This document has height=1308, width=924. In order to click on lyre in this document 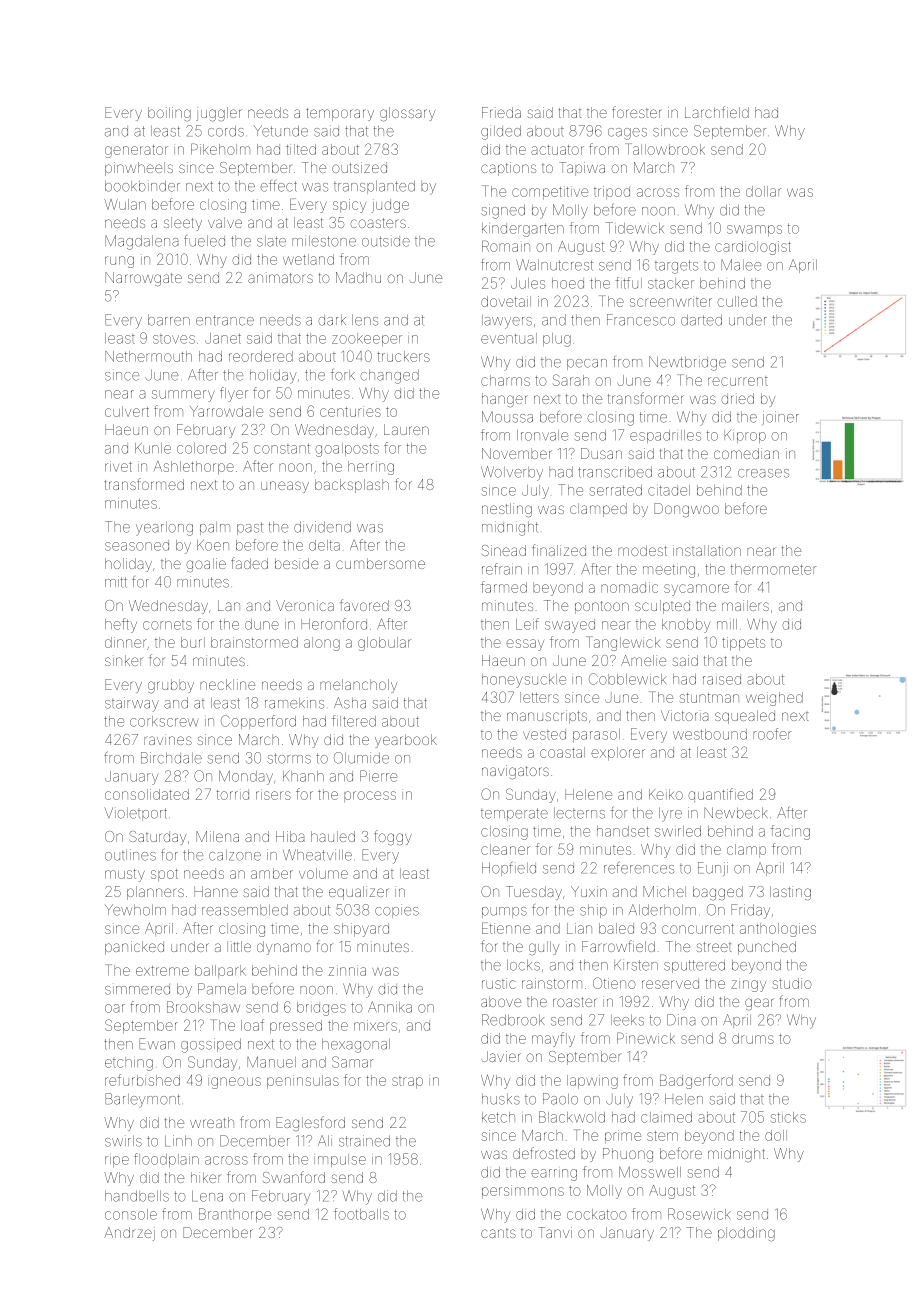, I will do `click(670, 814)`.
